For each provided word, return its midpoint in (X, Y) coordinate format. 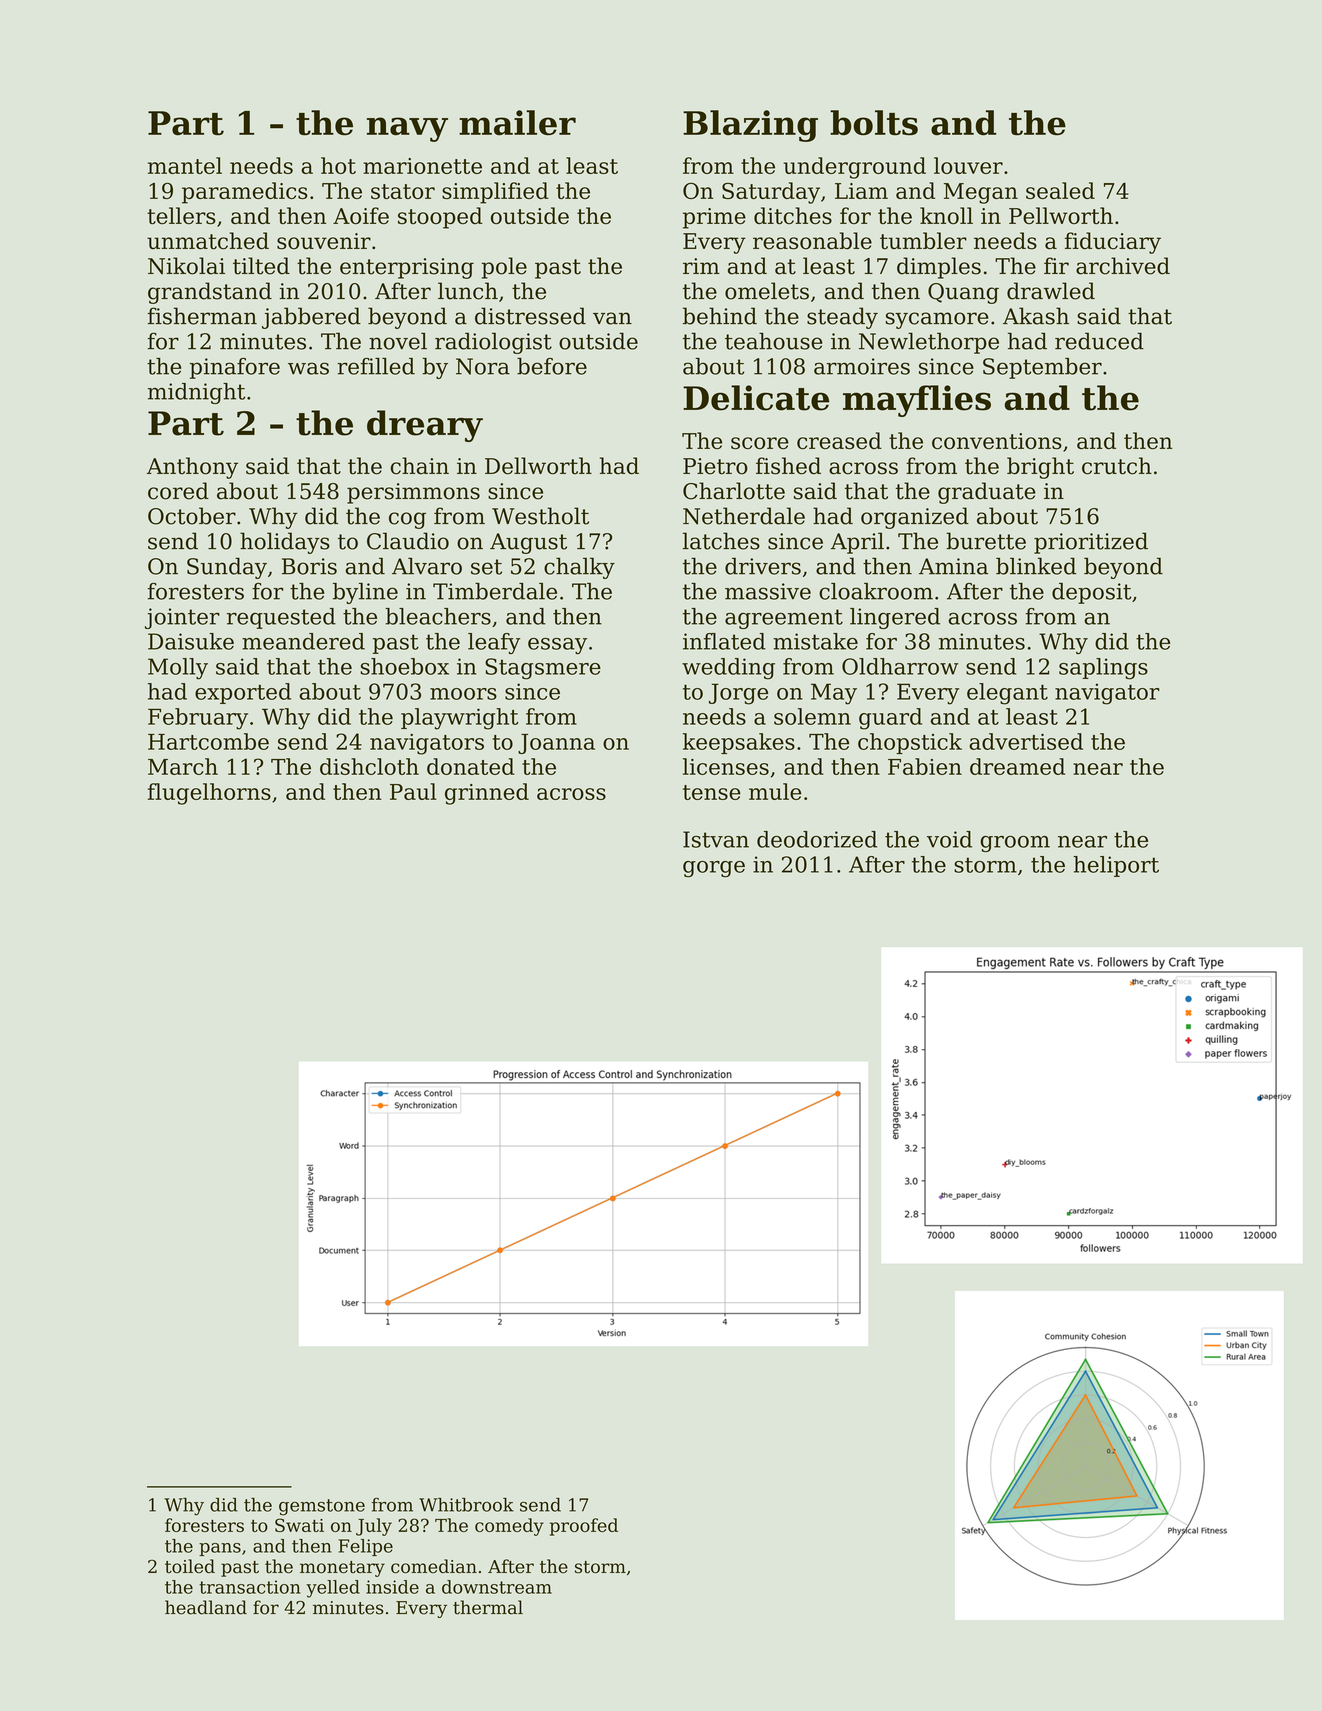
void (949, 839)
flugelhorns (209, 794)
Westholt (540, 516)
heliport (1116, 866)
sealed (1060, 190)
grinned (487, 794)
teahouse (773, 341)
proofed (584, 1527)
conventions (997, 441)
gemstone (322, 1507)
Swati (299, 1525)
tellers (181, 216)
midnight (196, 393)
